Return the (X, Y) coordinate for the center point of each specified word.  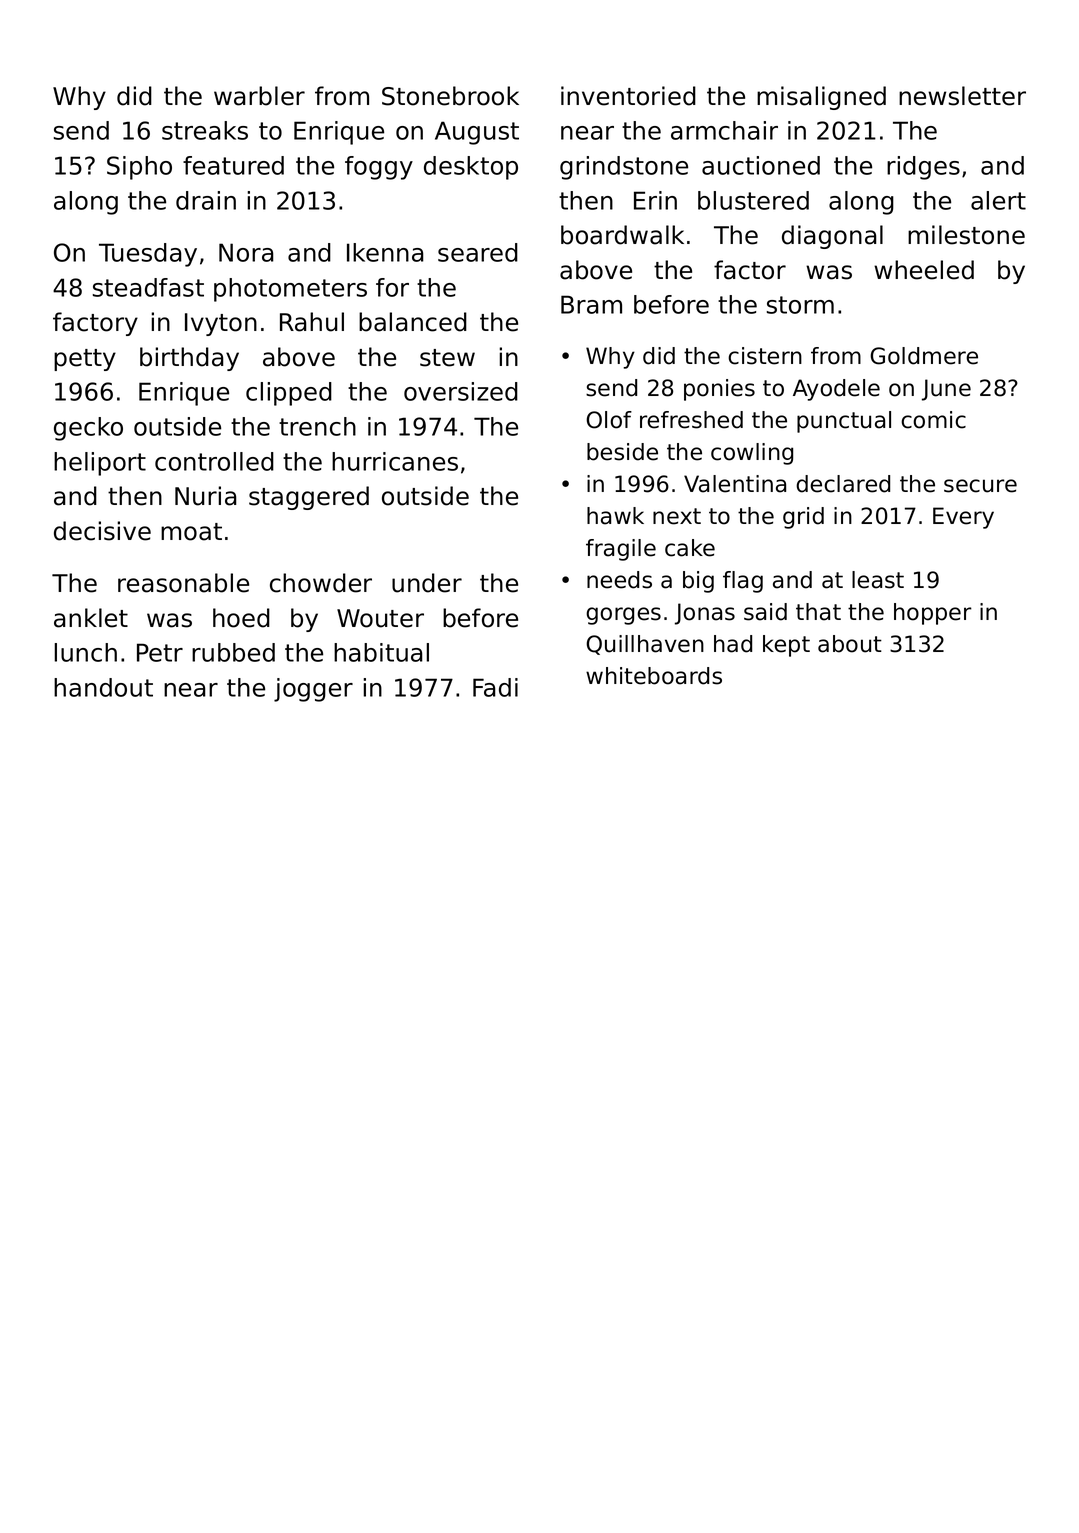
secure (980, 486)
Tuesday (148, 255)
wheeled (924, 270)
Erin (655, 200)
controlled (214, 461)
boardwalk (622, 235)
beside (622, 452)
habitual (381, 652)
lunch (85, 652)
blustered (753, 200)
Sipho (139, 168)
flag (743, 582)
